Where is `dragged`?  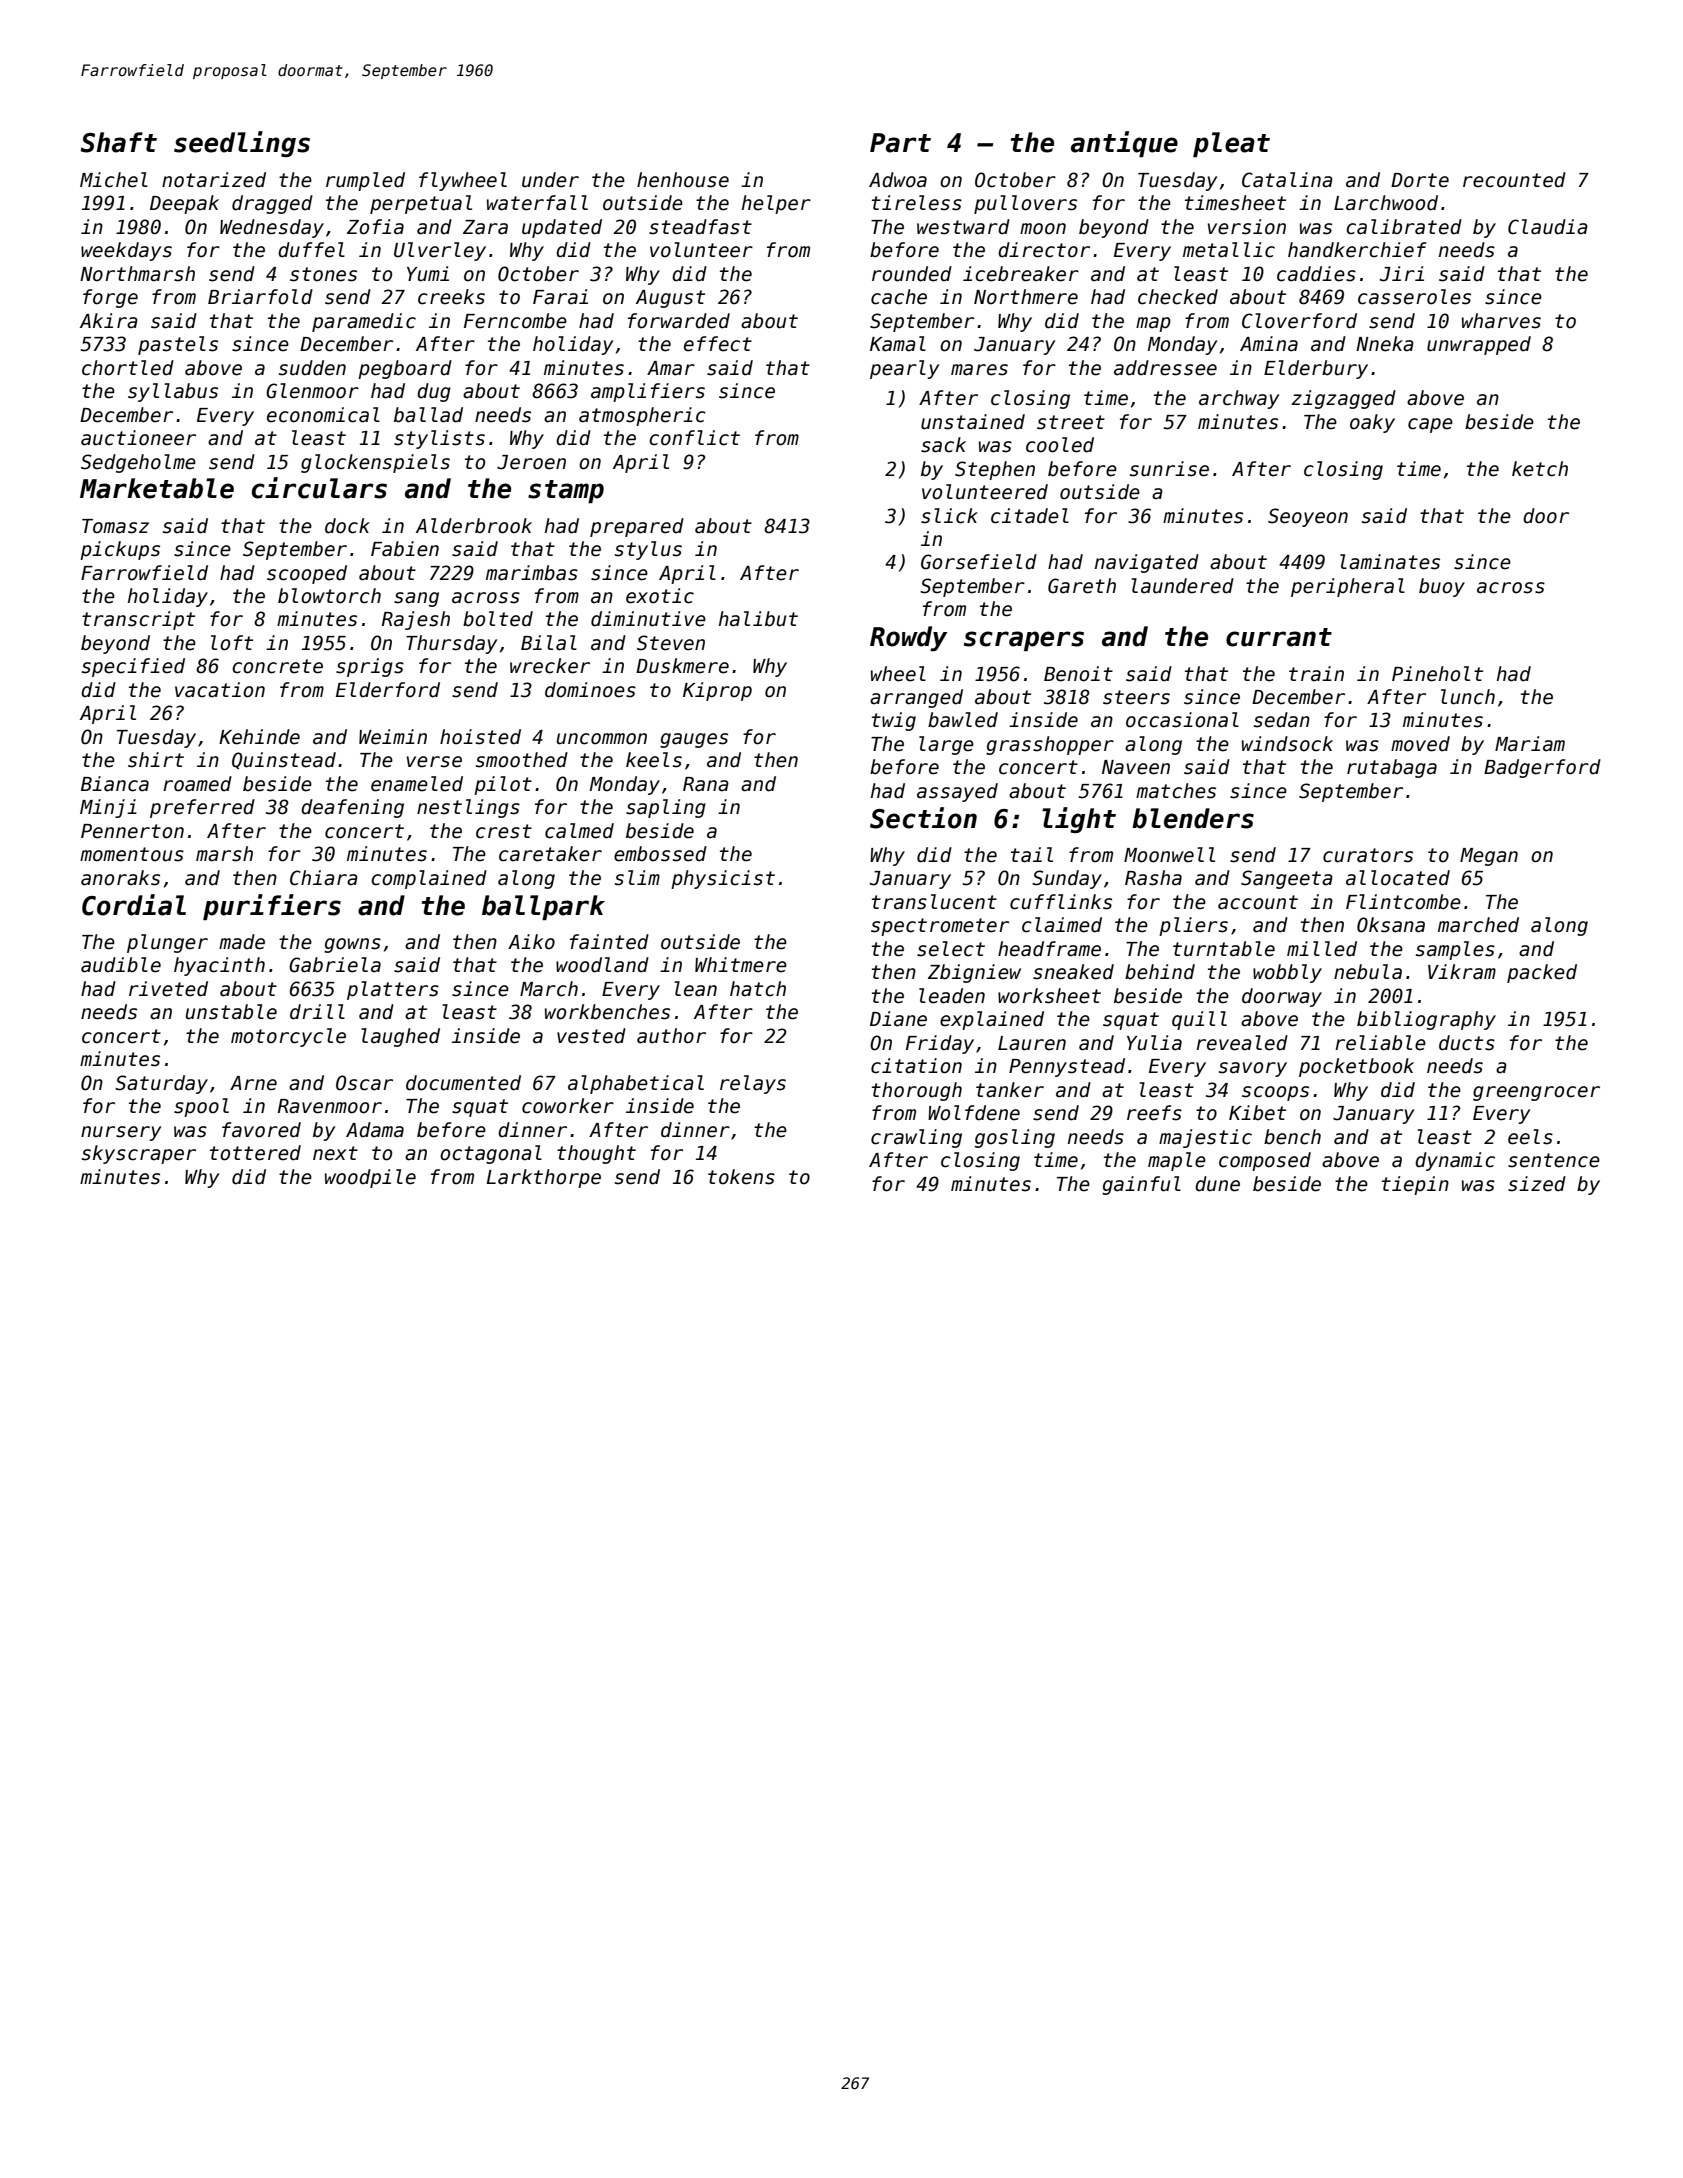
dragged is located at coordinates (272, 204).
